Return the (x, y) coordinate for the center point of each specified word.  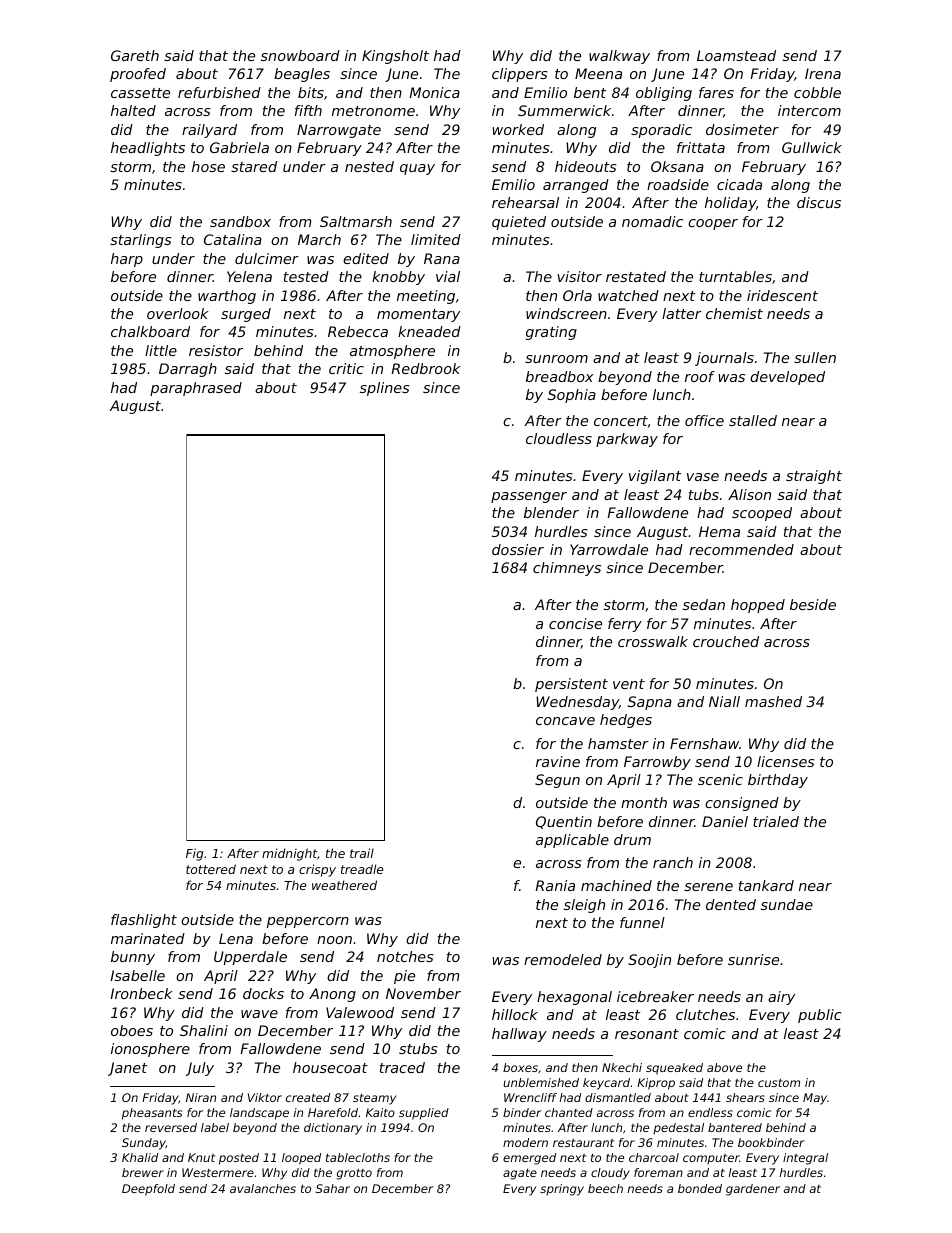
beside (813, 604)
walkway (619, 57)
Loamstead (736, 55)
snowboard (300, 55)
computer (711, 1159)
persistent (571, 685)
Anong (332, 995)
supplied (424, 1114)
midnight (289, 854)
